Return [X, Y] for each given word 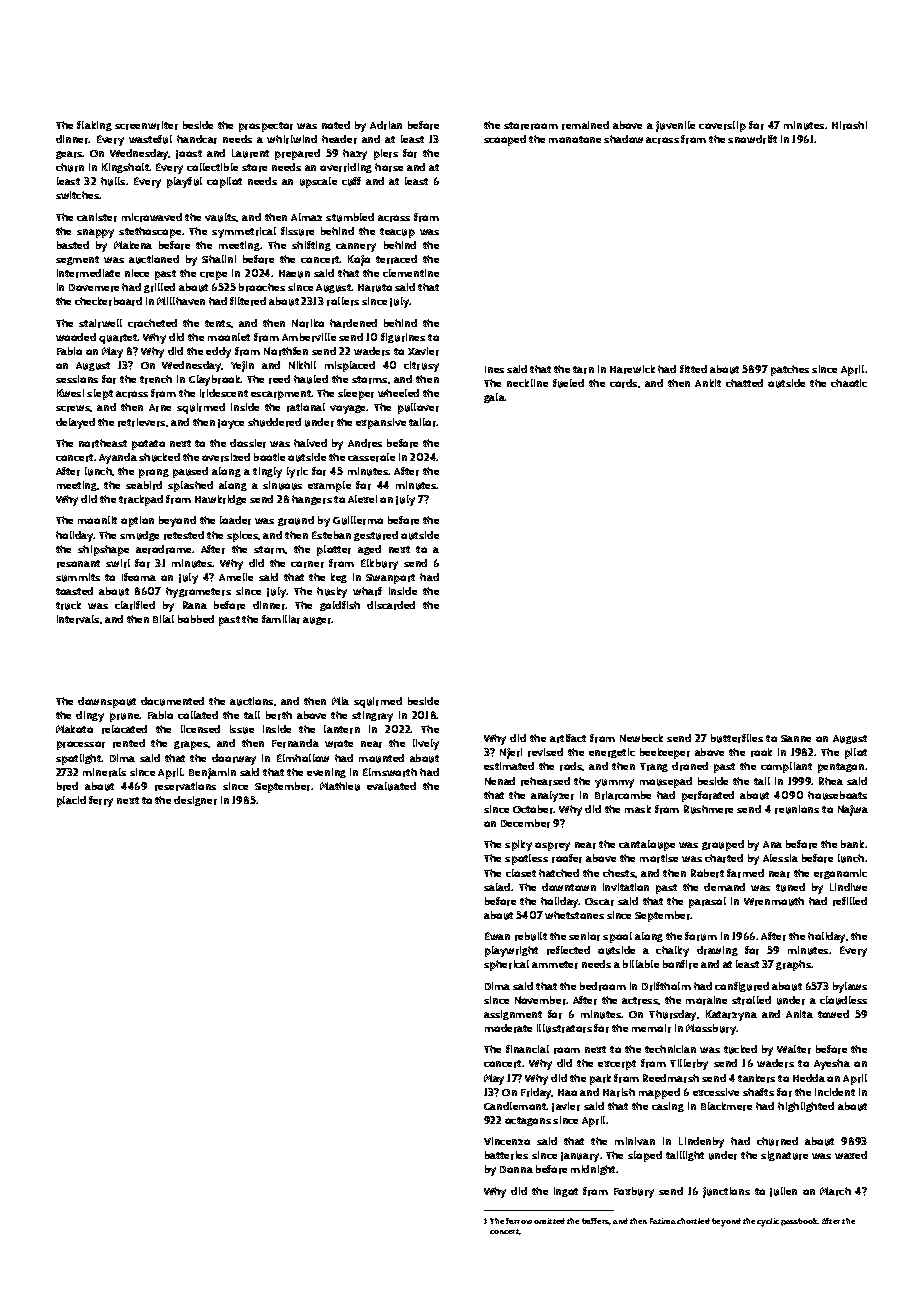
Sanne [796, 738]
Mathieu [340, 786]
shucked [159, 457]
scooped [505, 140]
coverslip [722, 126]
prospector [266, 127]
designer [195, 801]
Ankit [708, 383]
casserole [371, 457]
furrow [519, 1221]
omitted [549, 1221]
